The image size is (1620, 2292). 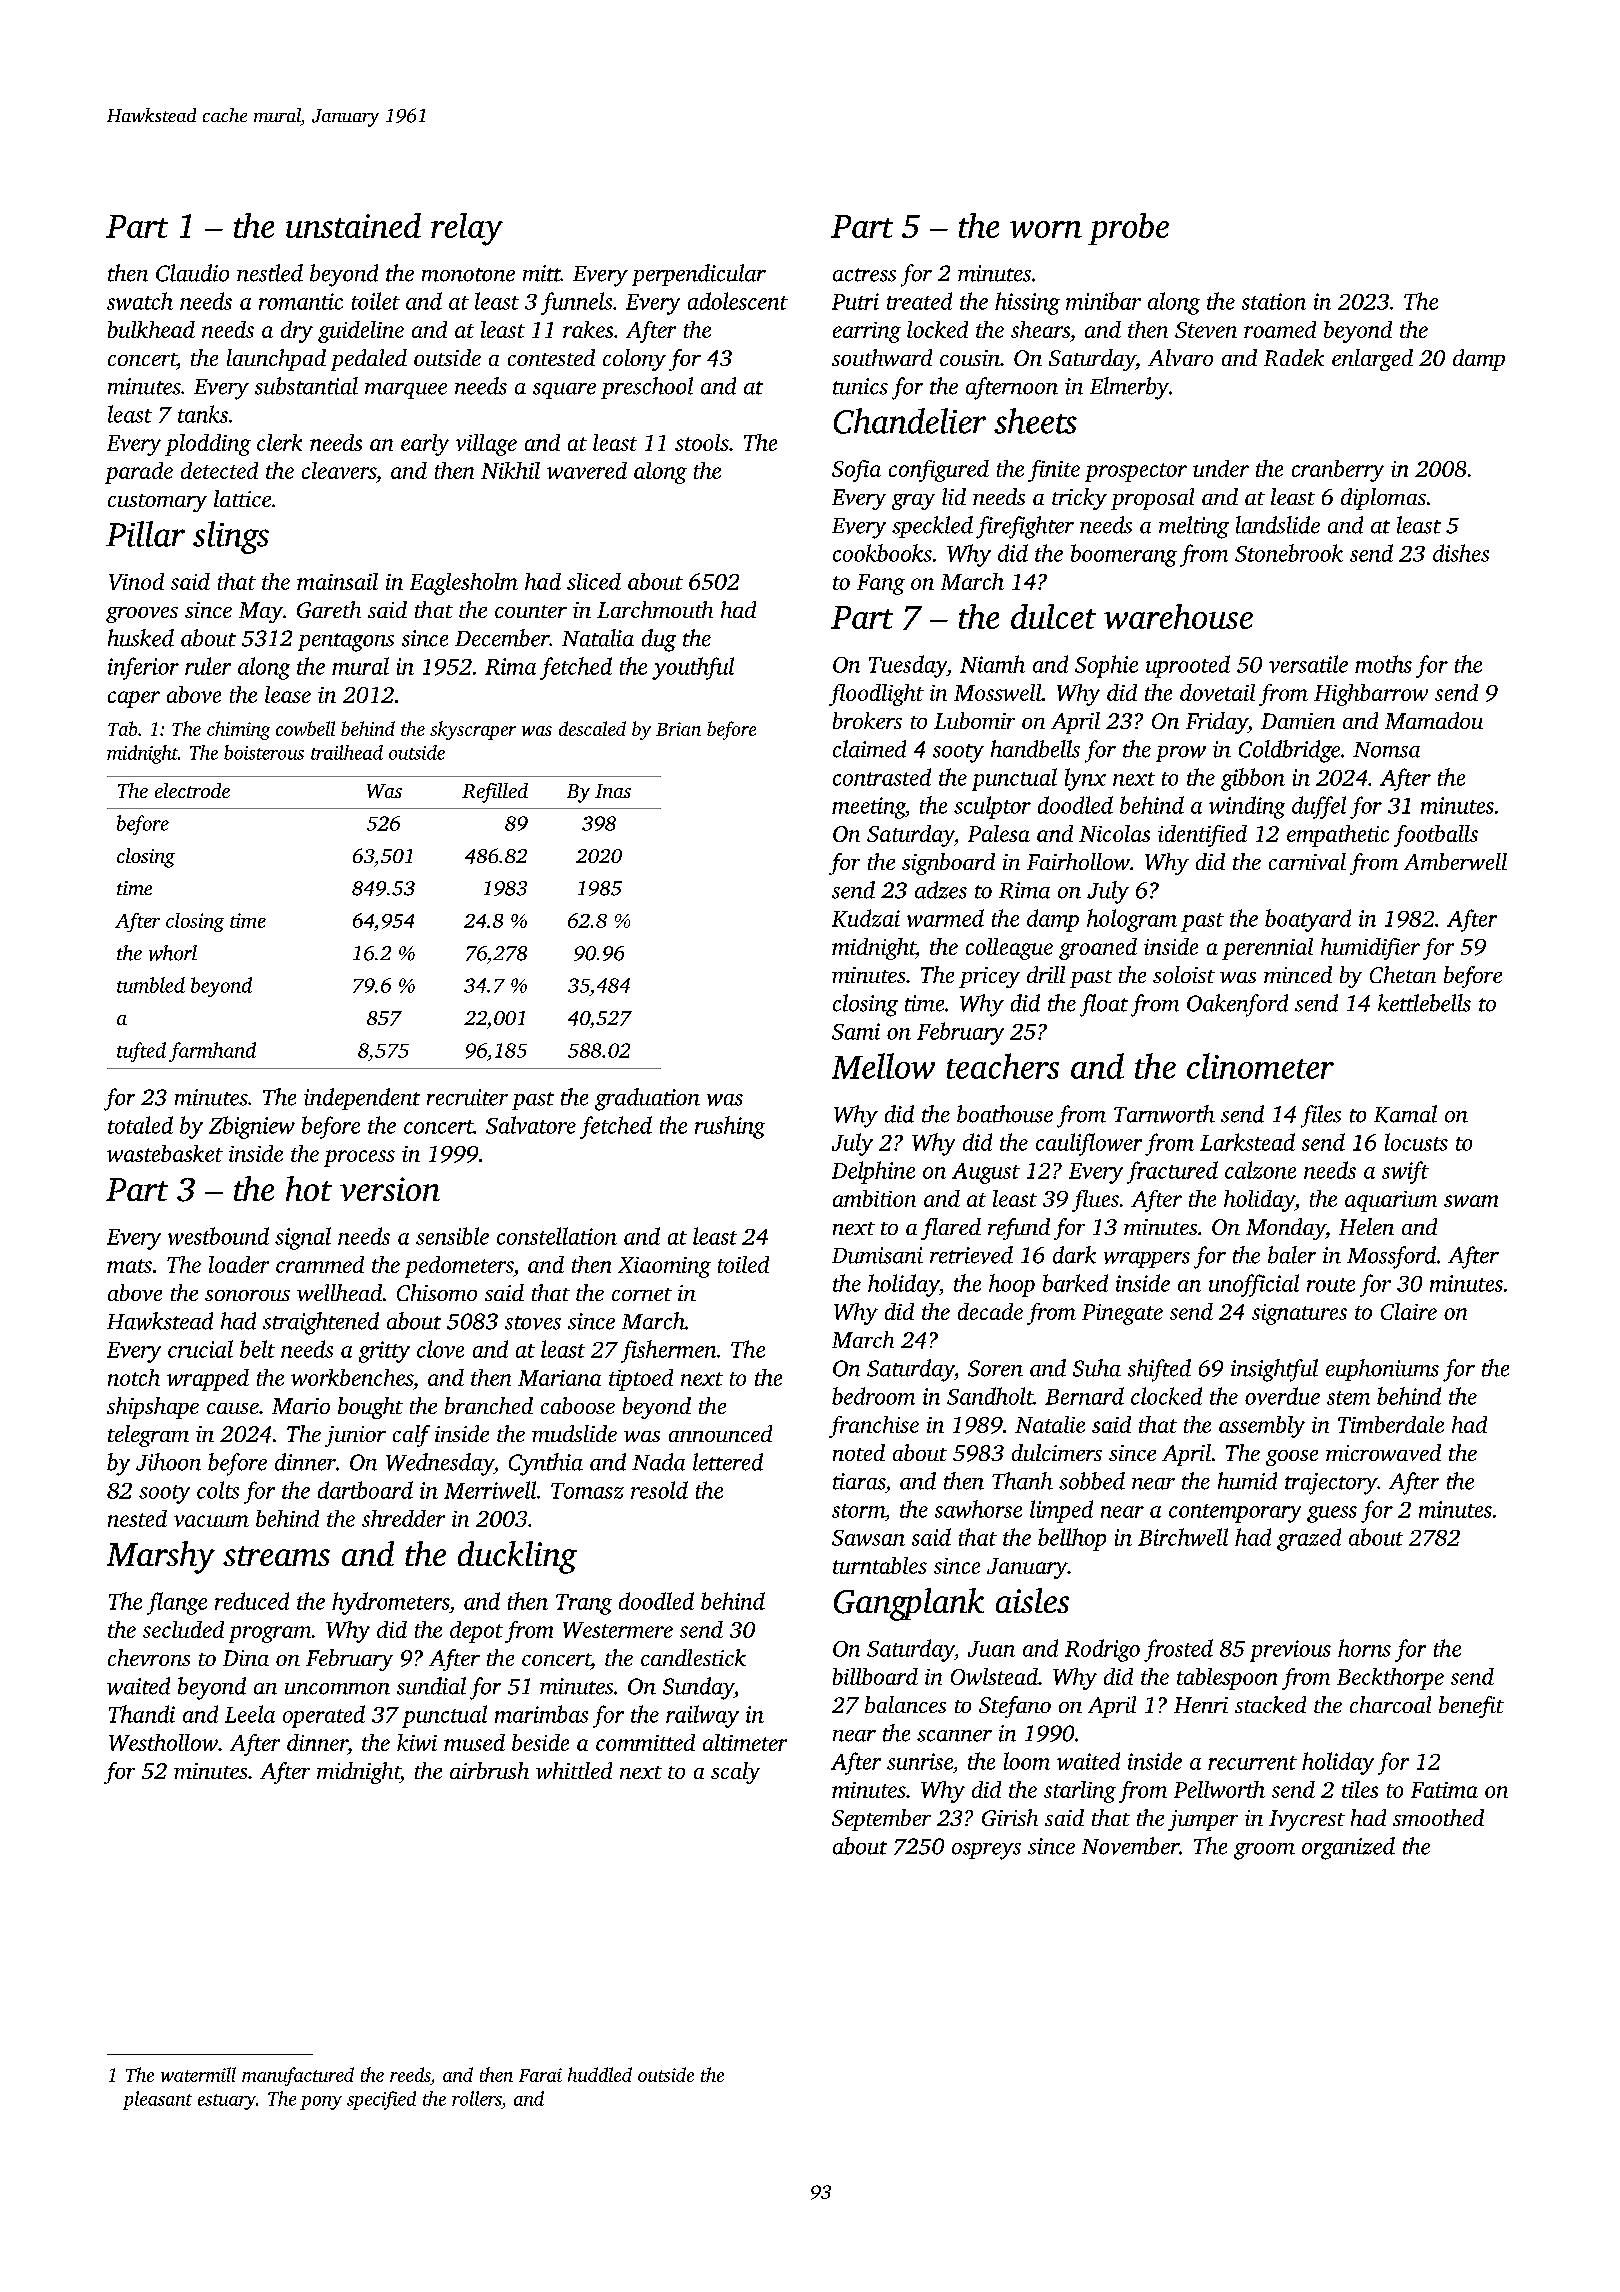 I want to click on Tarnworth, so click(x=1164, y=1114).
